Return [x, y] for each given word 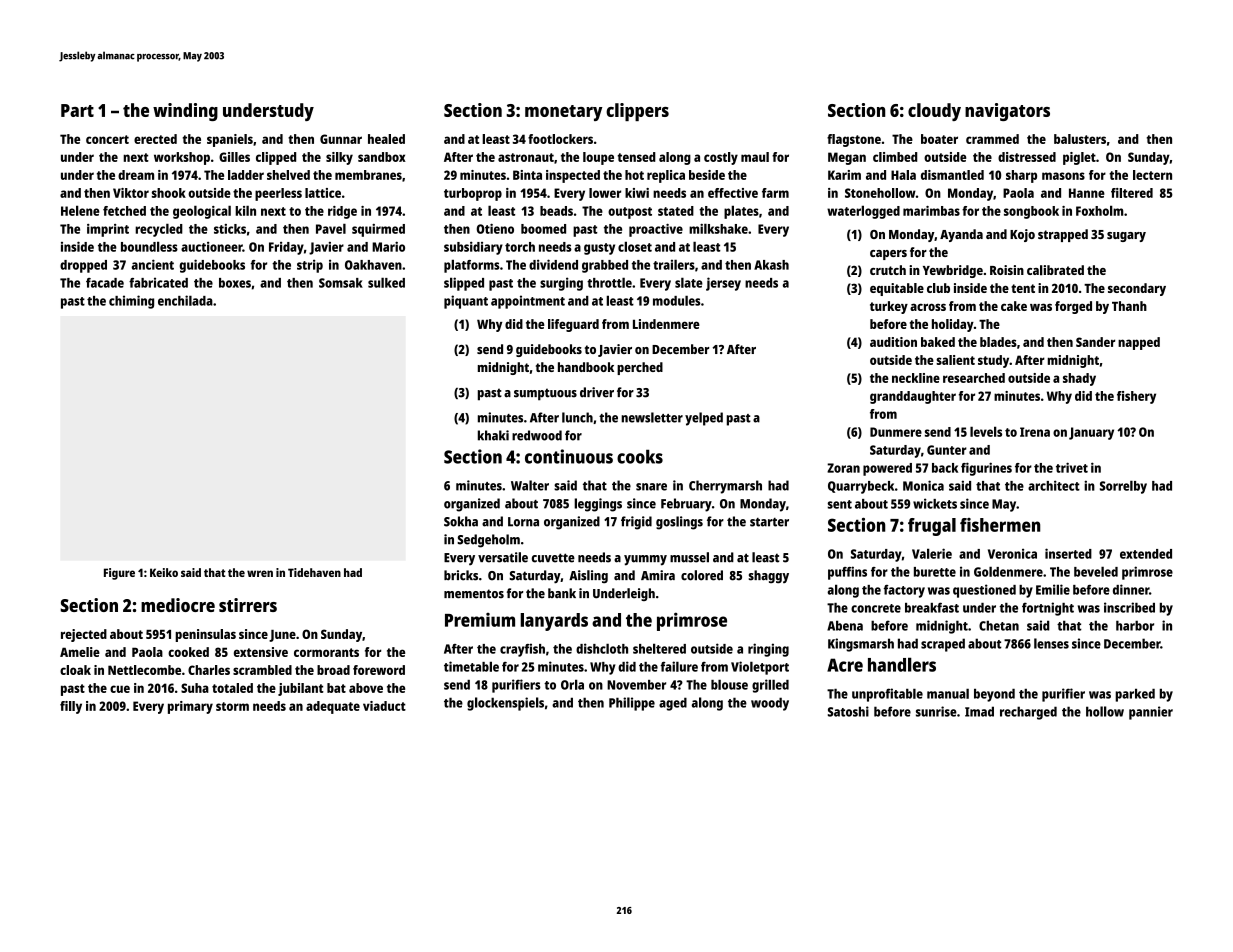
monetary [563, 113]
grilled [770, 686]
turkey [889, 307]
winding [185, 112]
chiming [131, 302]
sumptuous [545, 394]
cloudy [934, 112]
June [282, 636]
